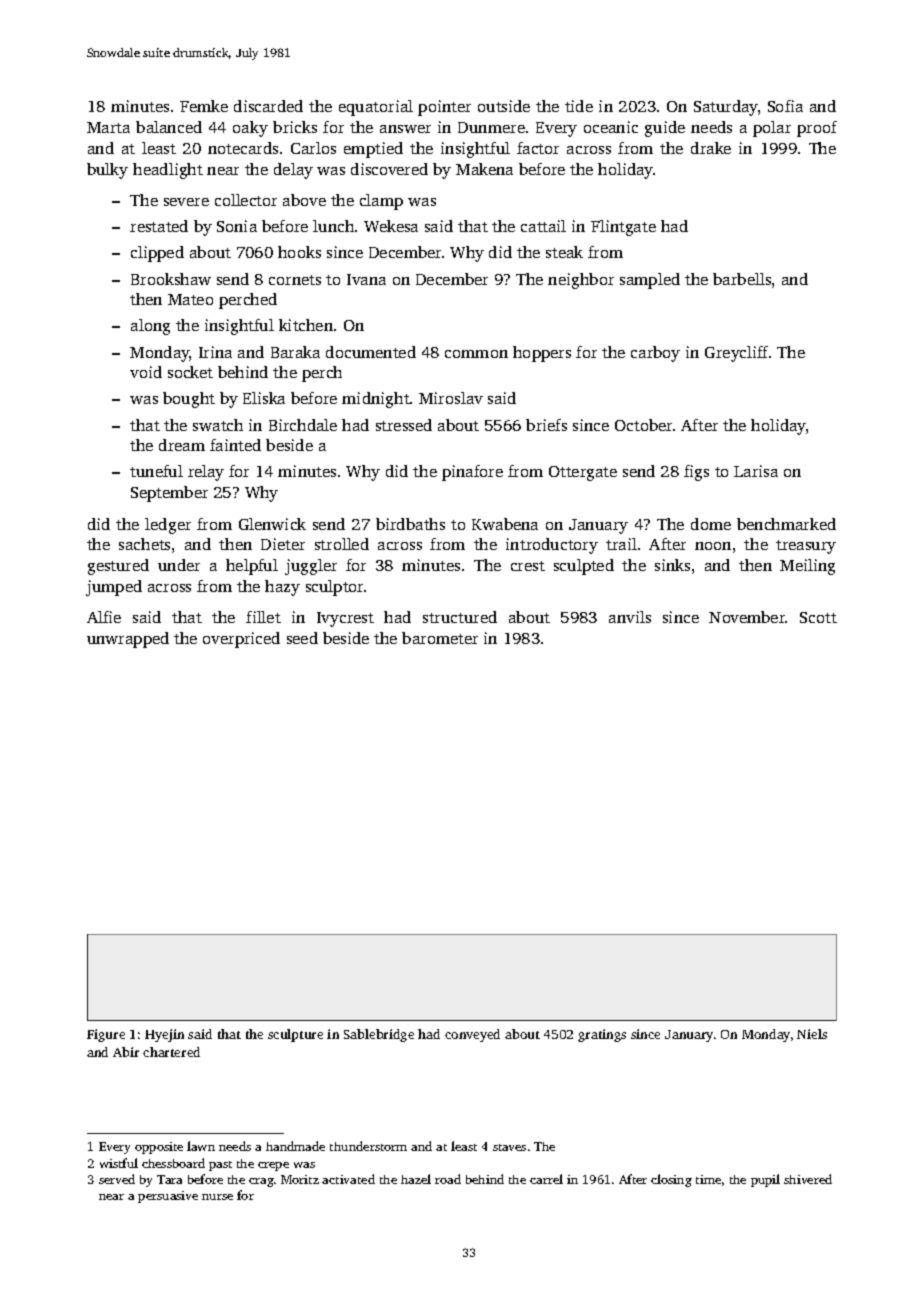 Image resolution: width=924 pixels, height=1314 pixels. I want to click on Miroslav, so click(451, 398).
